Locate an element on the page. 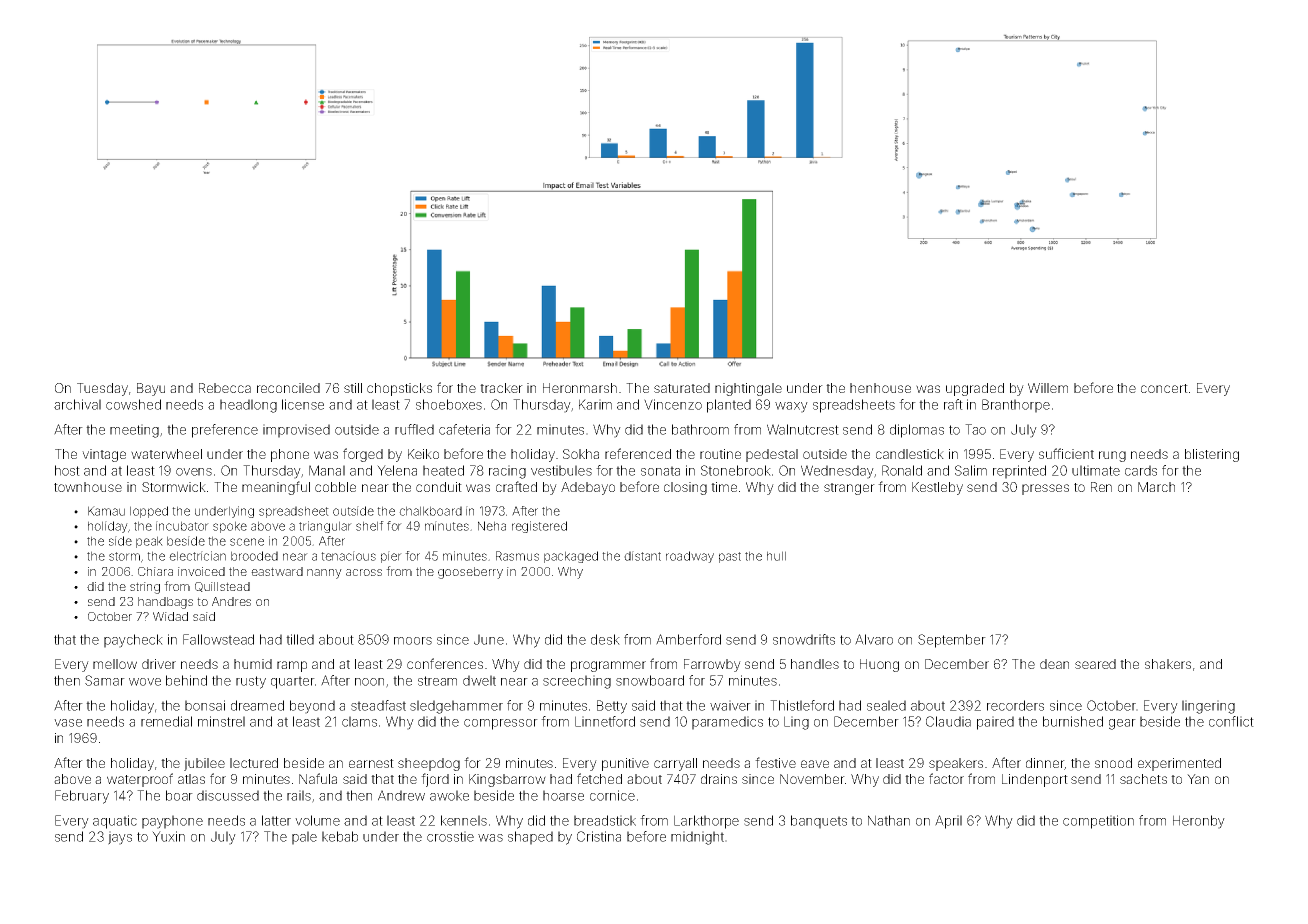 This document has height=924, width=1308. hoarse is located at coordinates (563, 795).
